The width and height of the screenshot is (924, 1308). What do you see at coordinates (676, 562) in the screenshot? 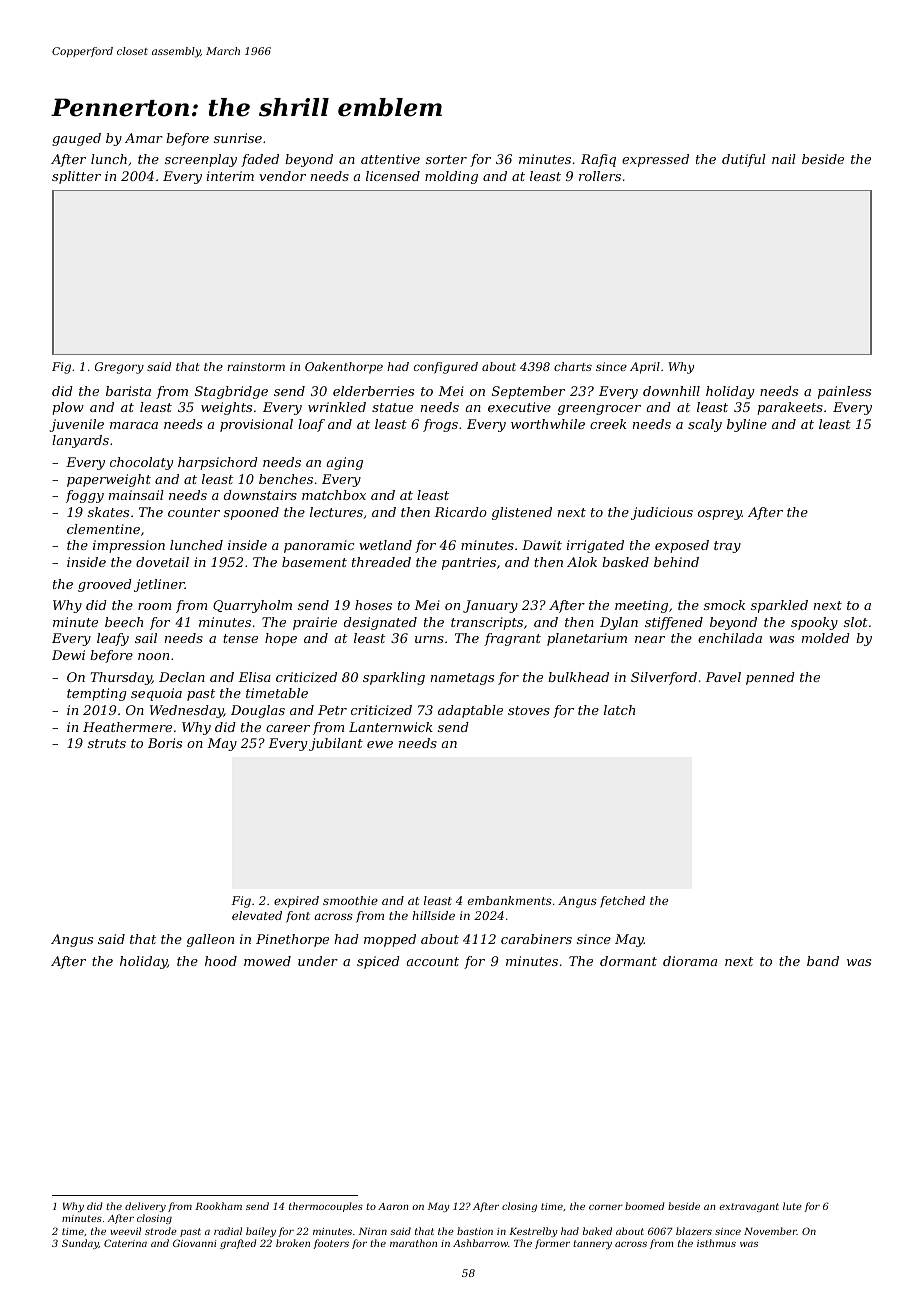
I see `behind` at bounding box center [676, 562].
